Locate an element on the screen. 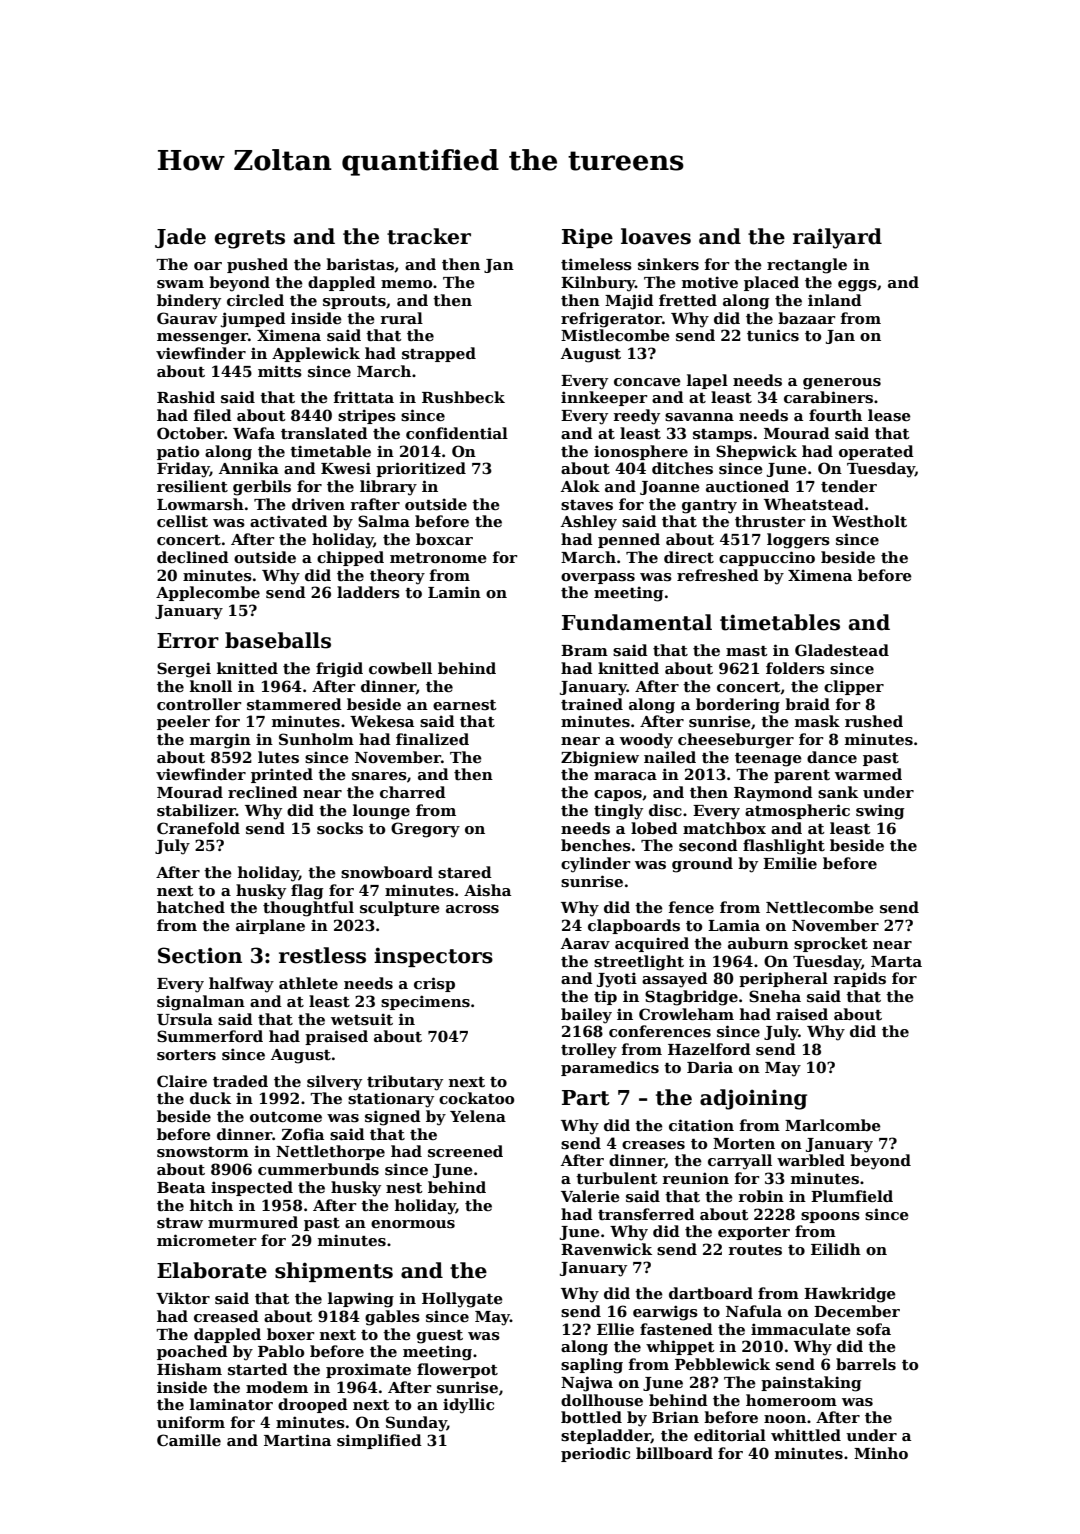 The width and height of the screenshot is (1080, 1534). egrets is located at coordinates (250, 239).
